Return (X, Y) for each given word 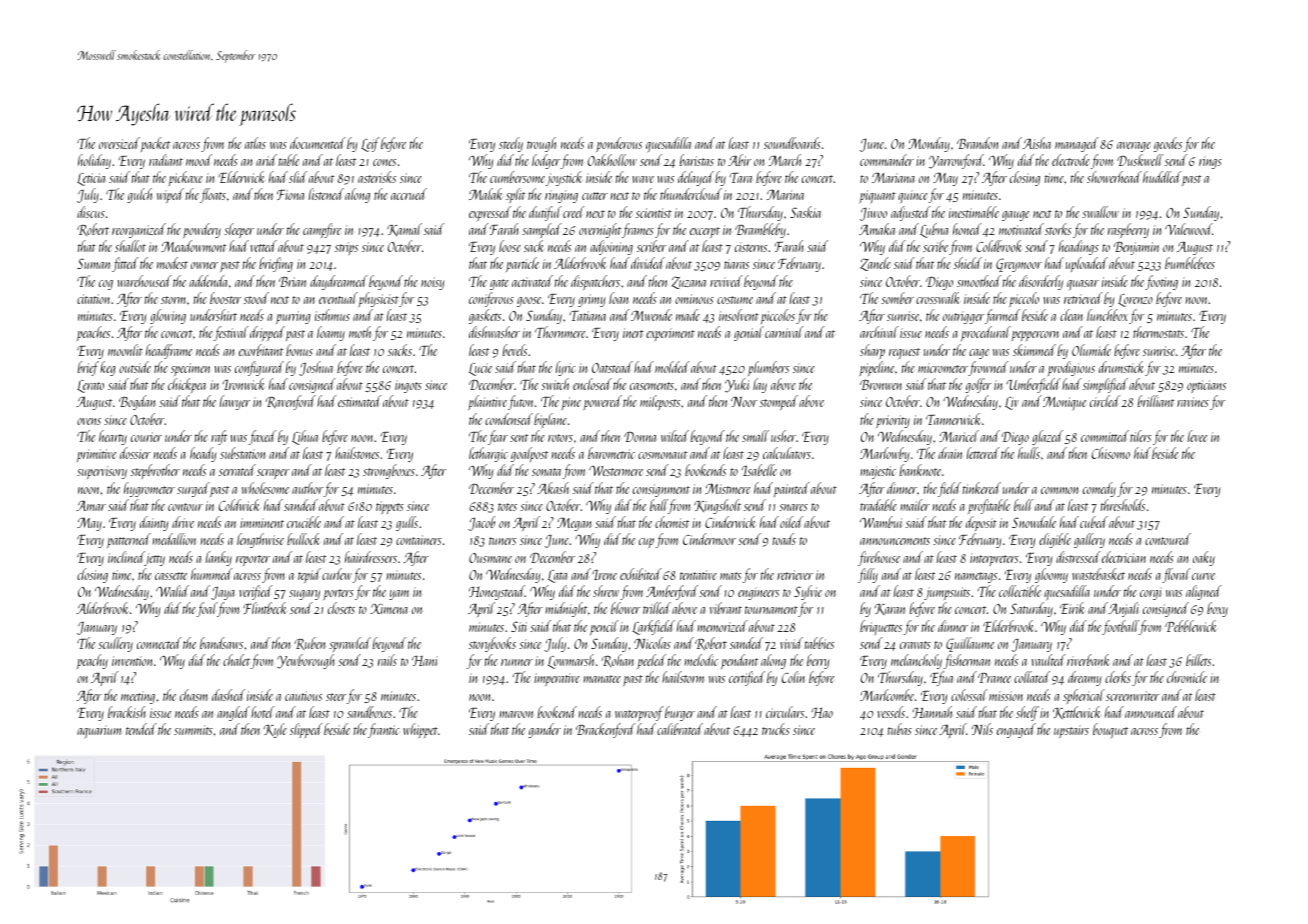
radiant (166, 160)
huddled (1162, 177)
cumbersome (517, 177)
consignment (661, 490)
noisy (433, 283)
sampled (542, 230)
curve (1203, 576)
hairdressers (371, 557)
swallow (1100, 212)
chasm (194, 695)
